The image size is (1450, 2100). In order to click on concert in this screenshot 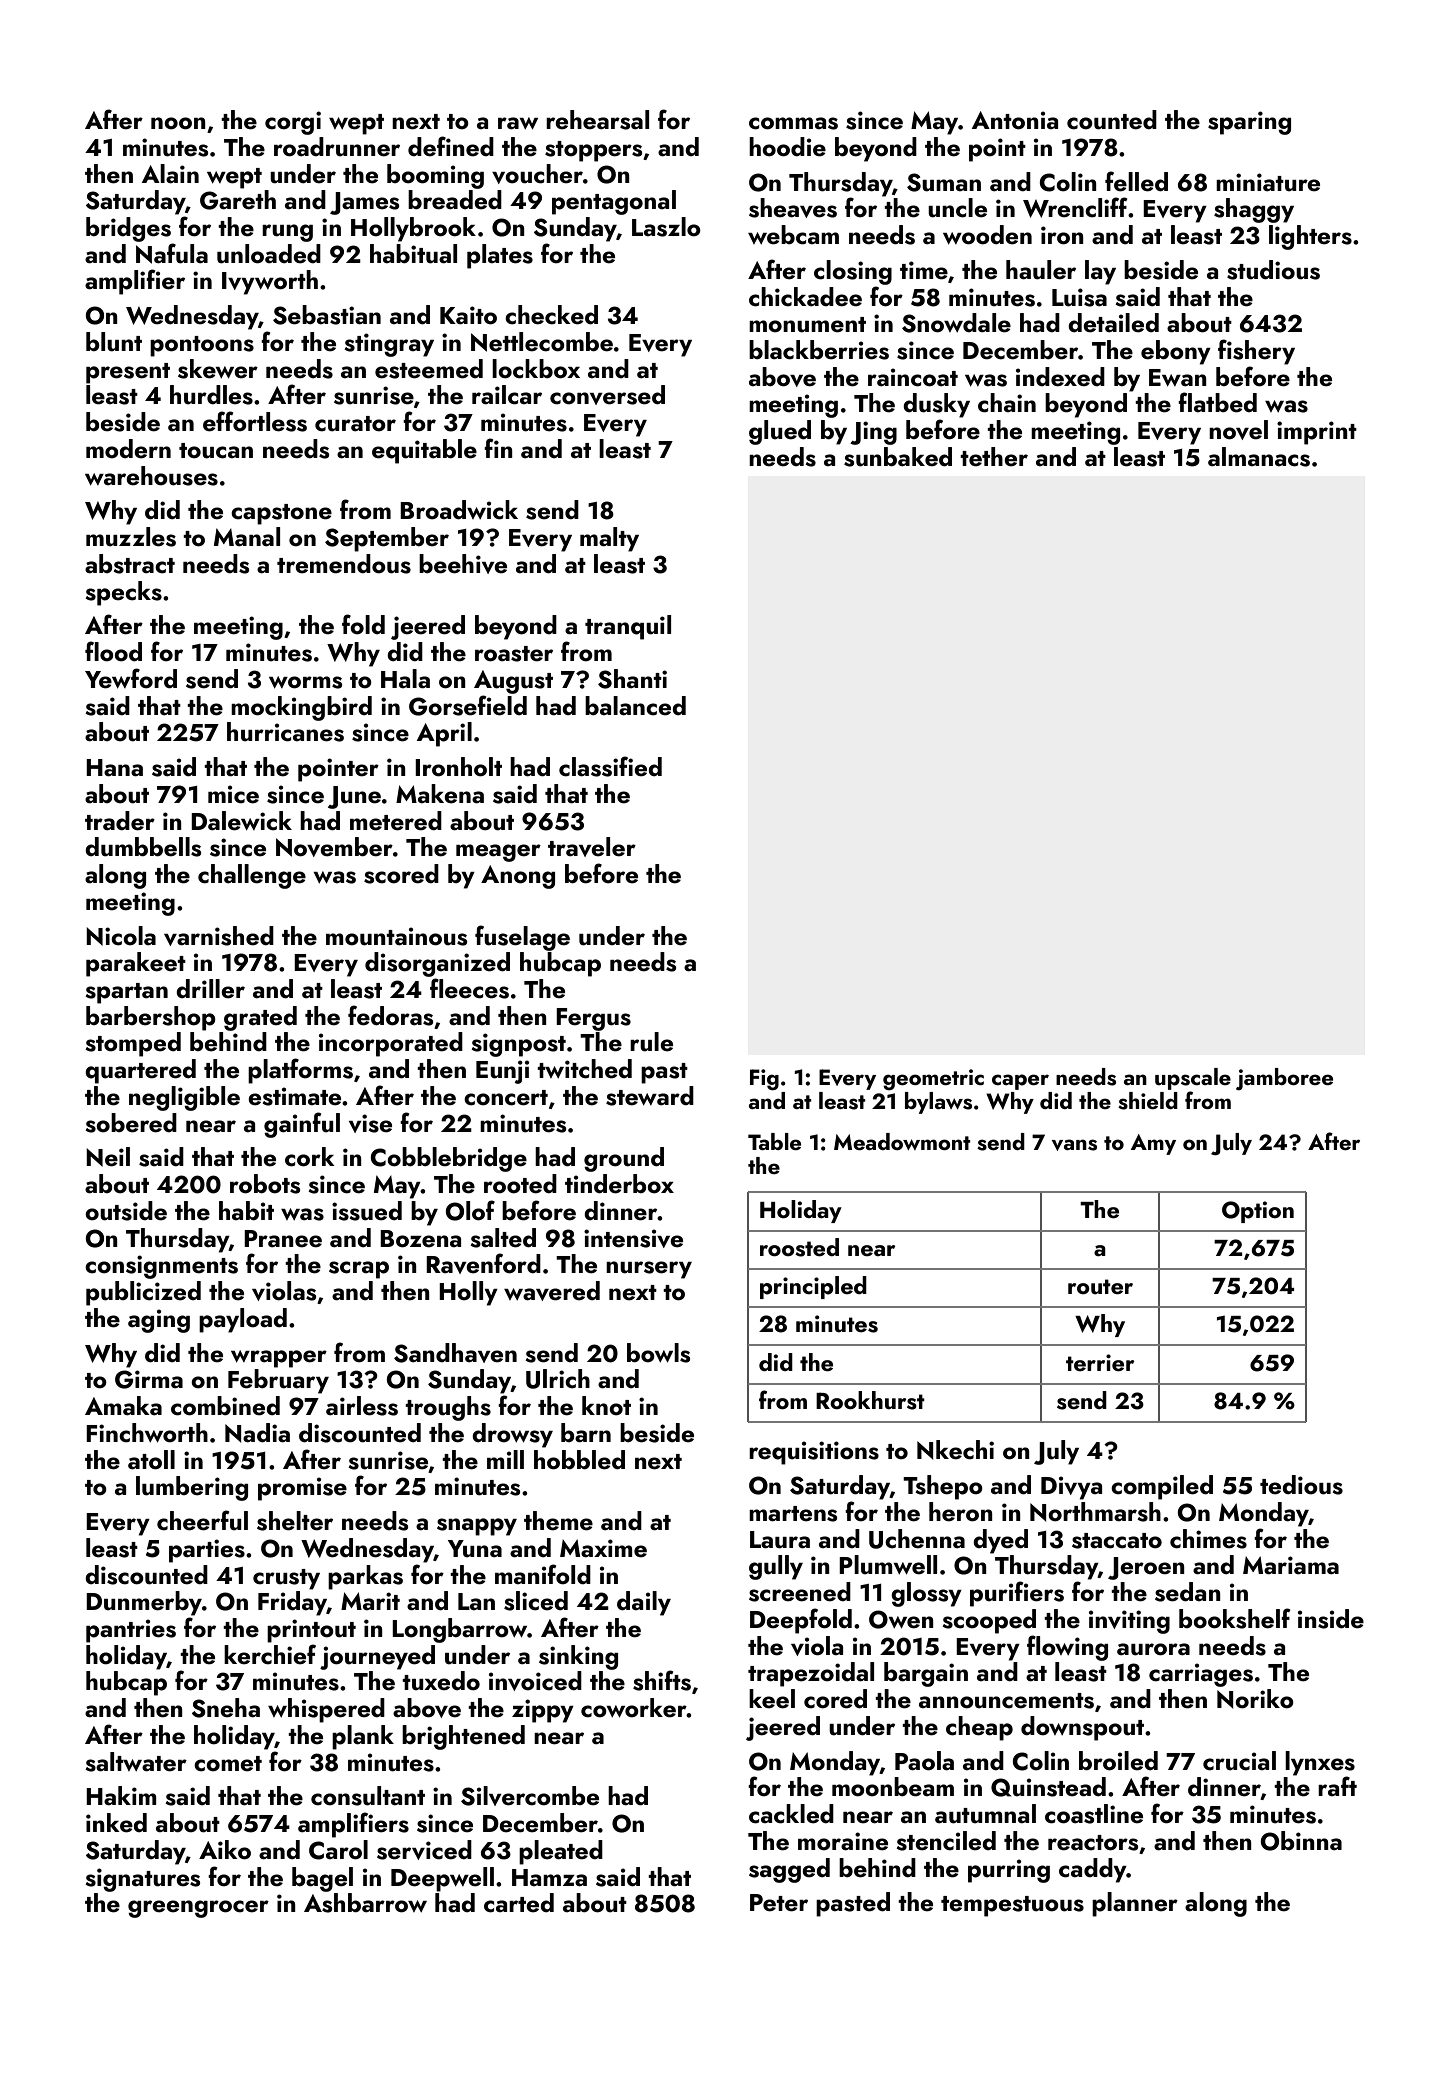, I will do `click(506, 1098)`.
